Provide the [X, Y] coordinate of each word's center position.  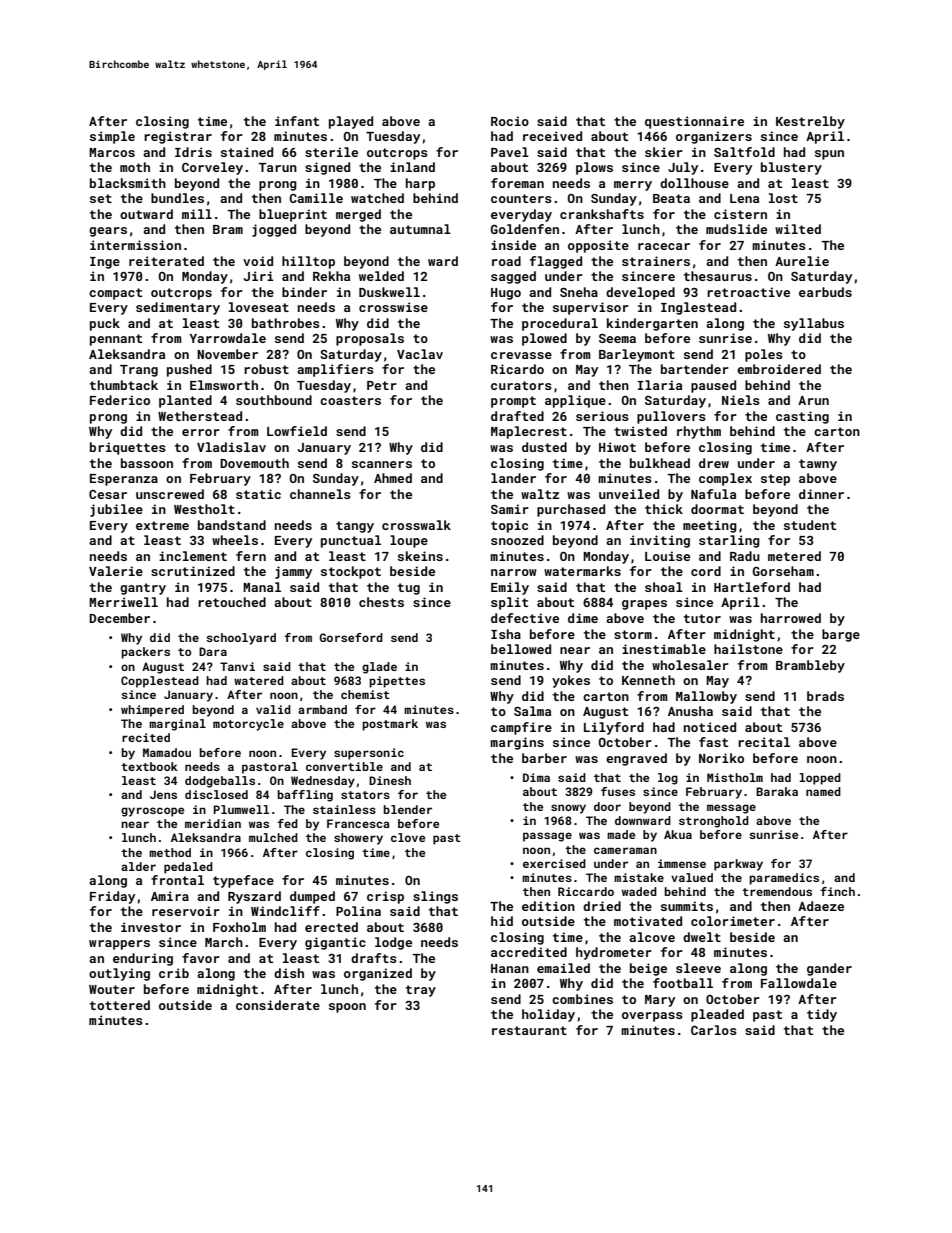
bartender [695, 369]
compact [115, 294]
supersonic [369, 754]
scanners [382, 464]
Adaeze [821, 906]
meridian [213, 823]
